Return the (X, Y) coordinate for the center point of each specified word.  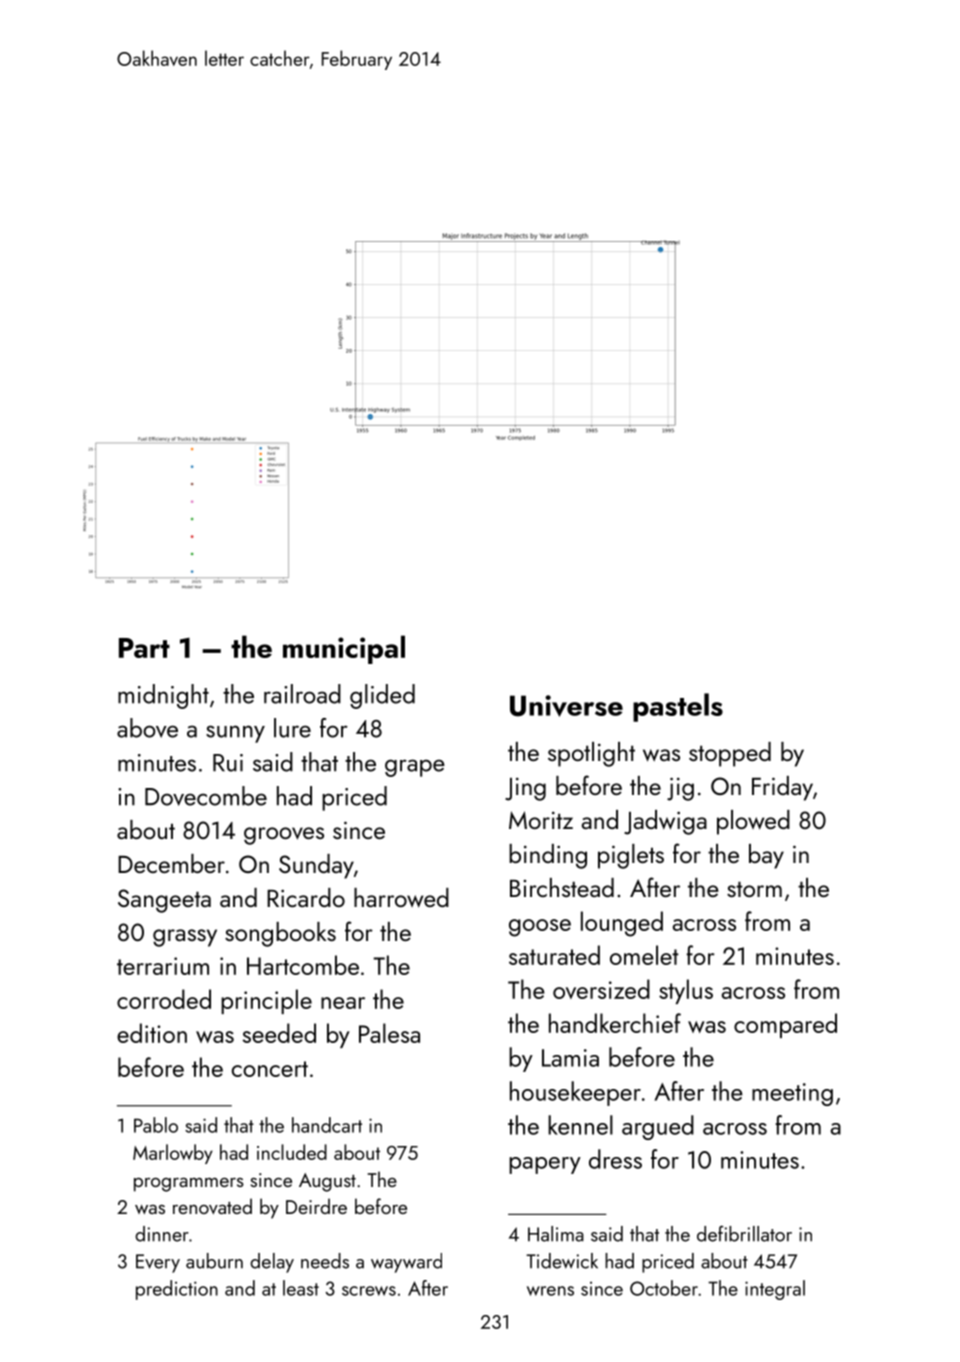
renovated (212, 1206)
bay (766, 856)
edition (152, 1033)
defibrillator (744, 1233)
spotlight (591, 754)
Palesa (389, 1033)
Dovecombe (206, 796)
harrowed (401, 898)
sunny (235, 734)
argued (658, 1127)
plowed (753, 822)
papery (545, 1165)
